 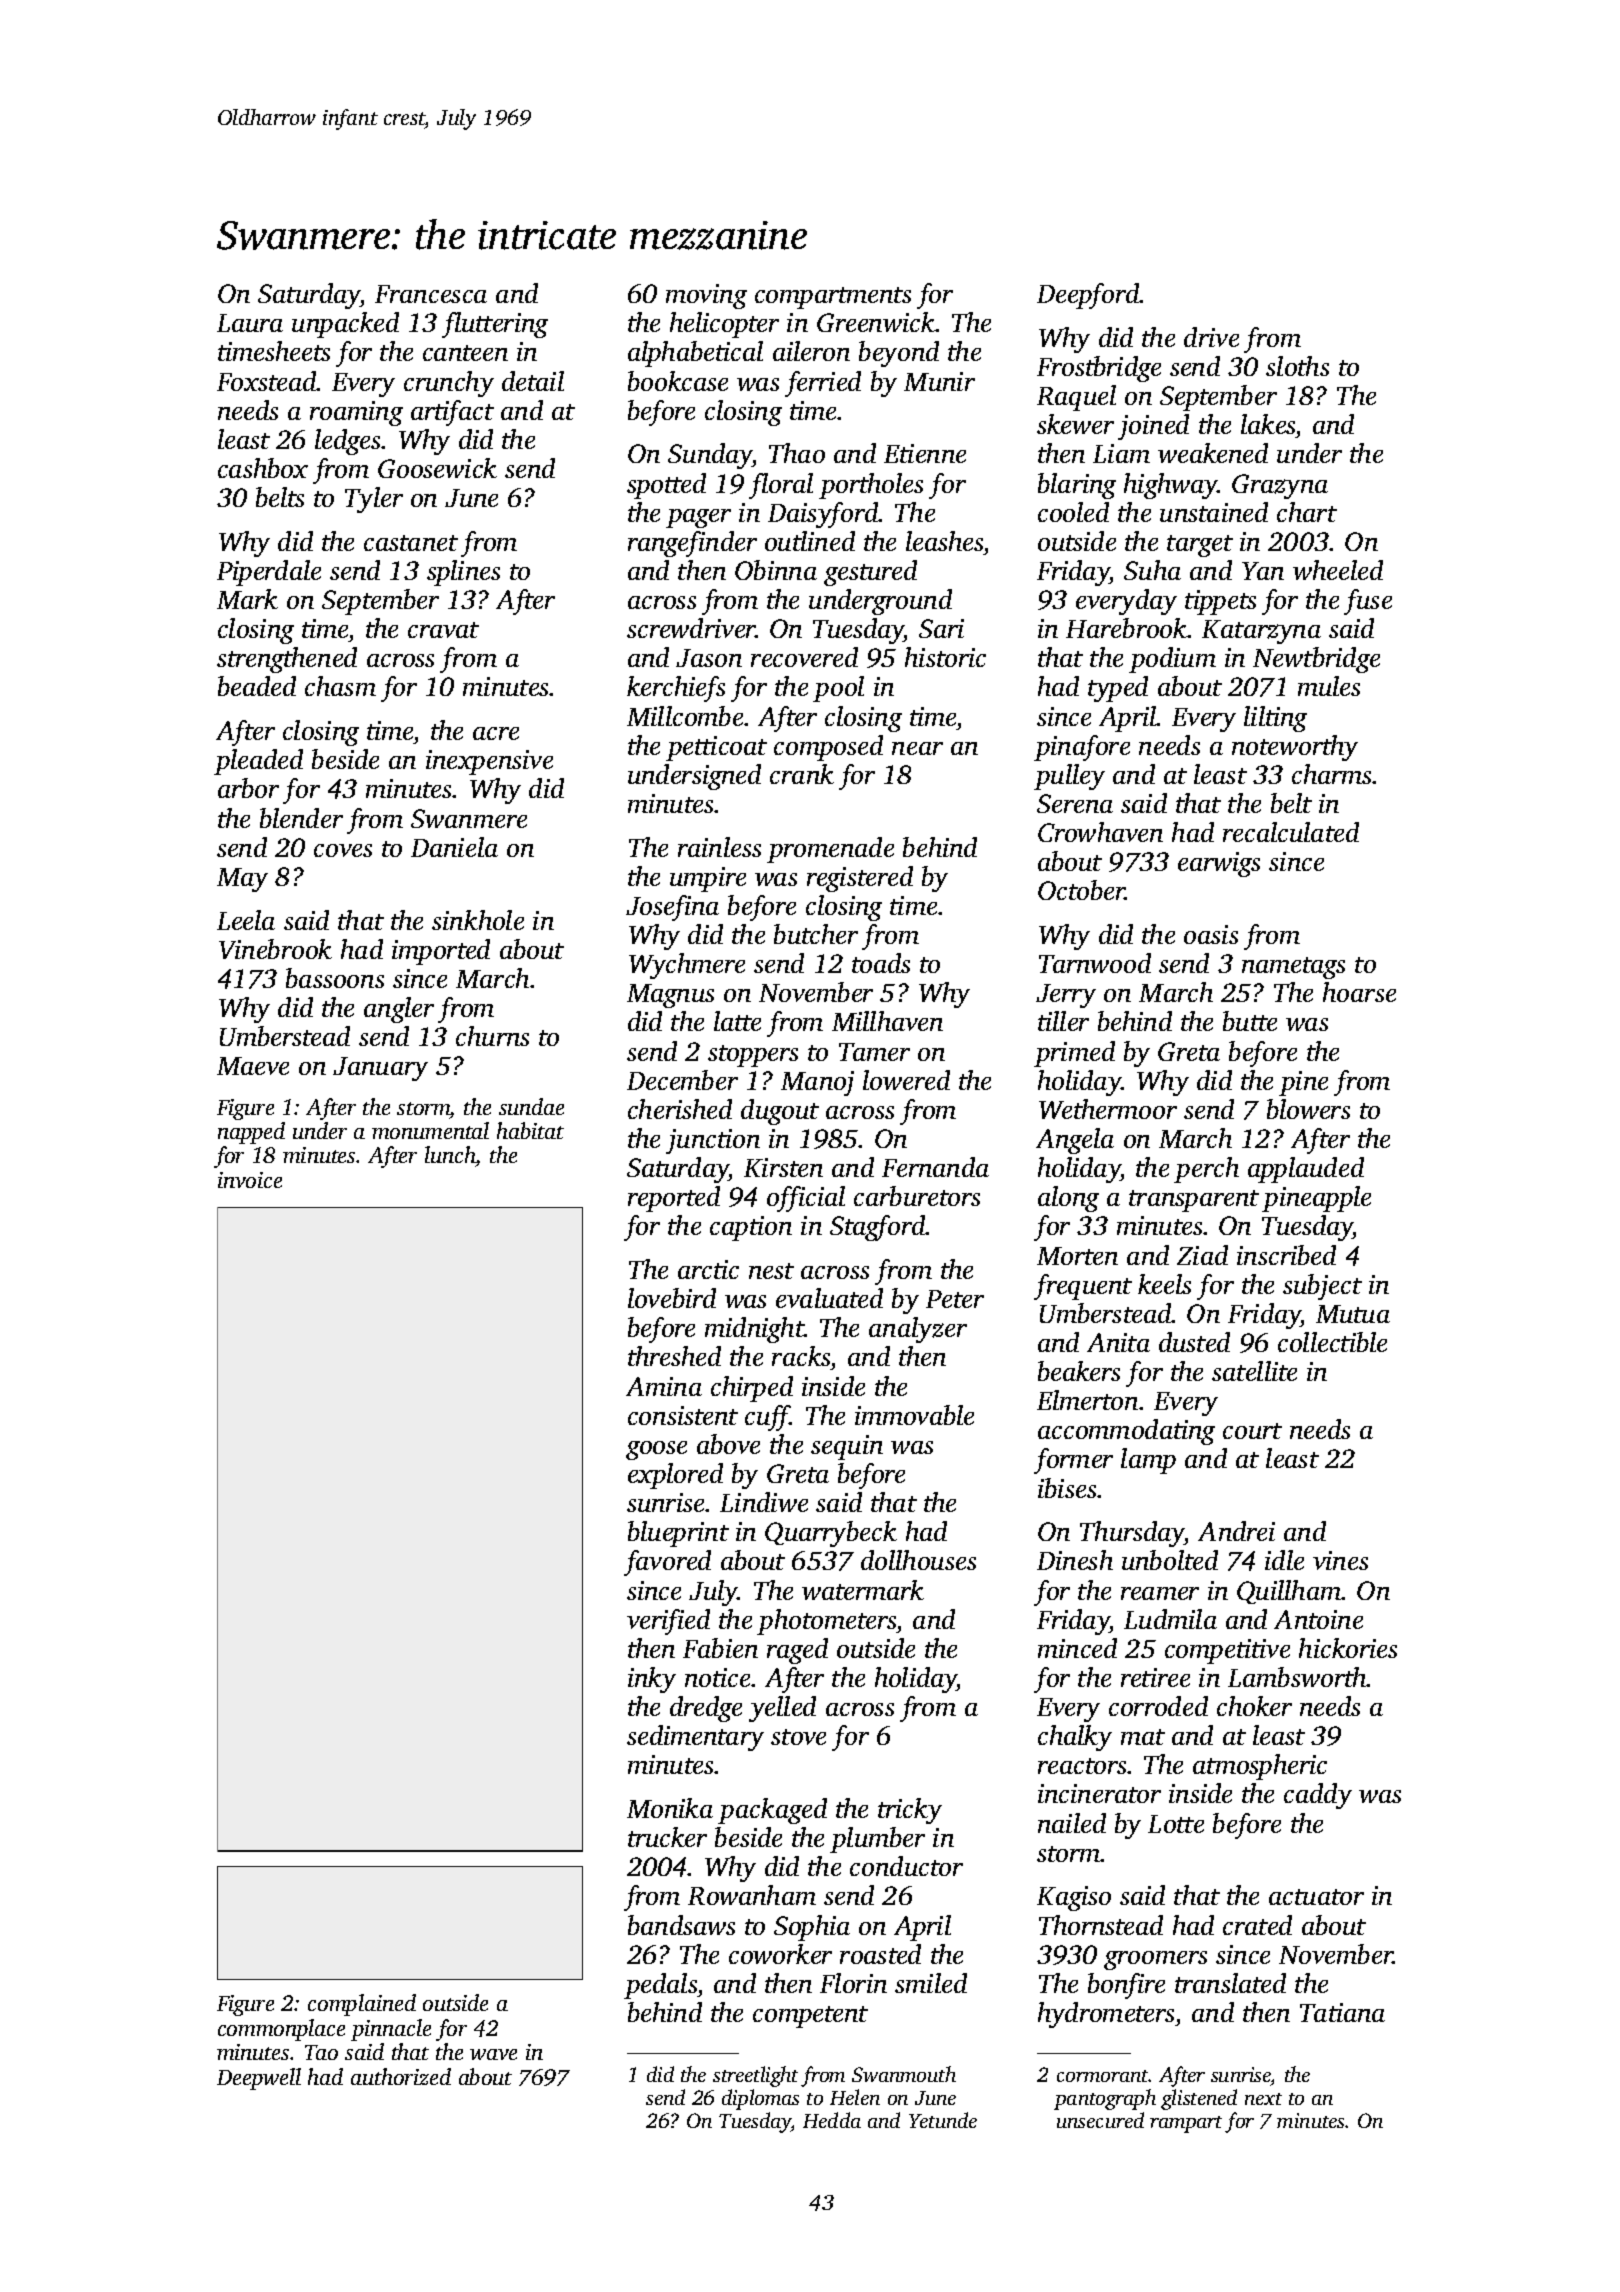 I want to click on mules, so click(x=1329, y=686).
